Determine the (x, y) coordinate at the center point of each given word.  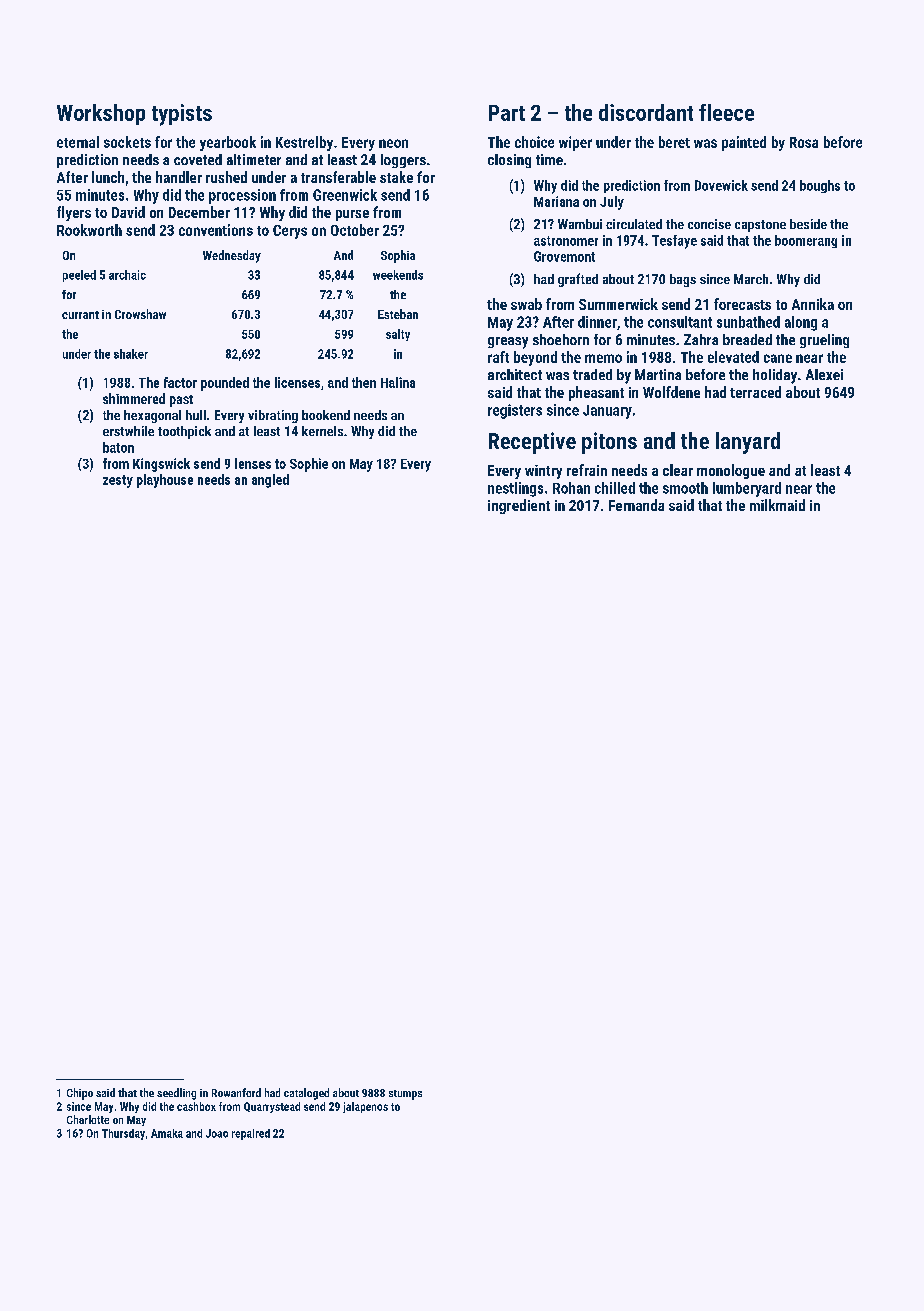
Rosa (804, 142)
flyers (74, 213)
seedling (176, 1094)
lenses (253, 463)
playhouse (165, 481)
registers (515, 411)
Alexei (824, 374)
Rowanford (236, 1092)
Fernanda (636, 505)
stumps (405, 1095)
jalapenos (365, 1107)
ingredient (519, 506)
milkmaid (777, 505)
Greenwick (345, 195)
